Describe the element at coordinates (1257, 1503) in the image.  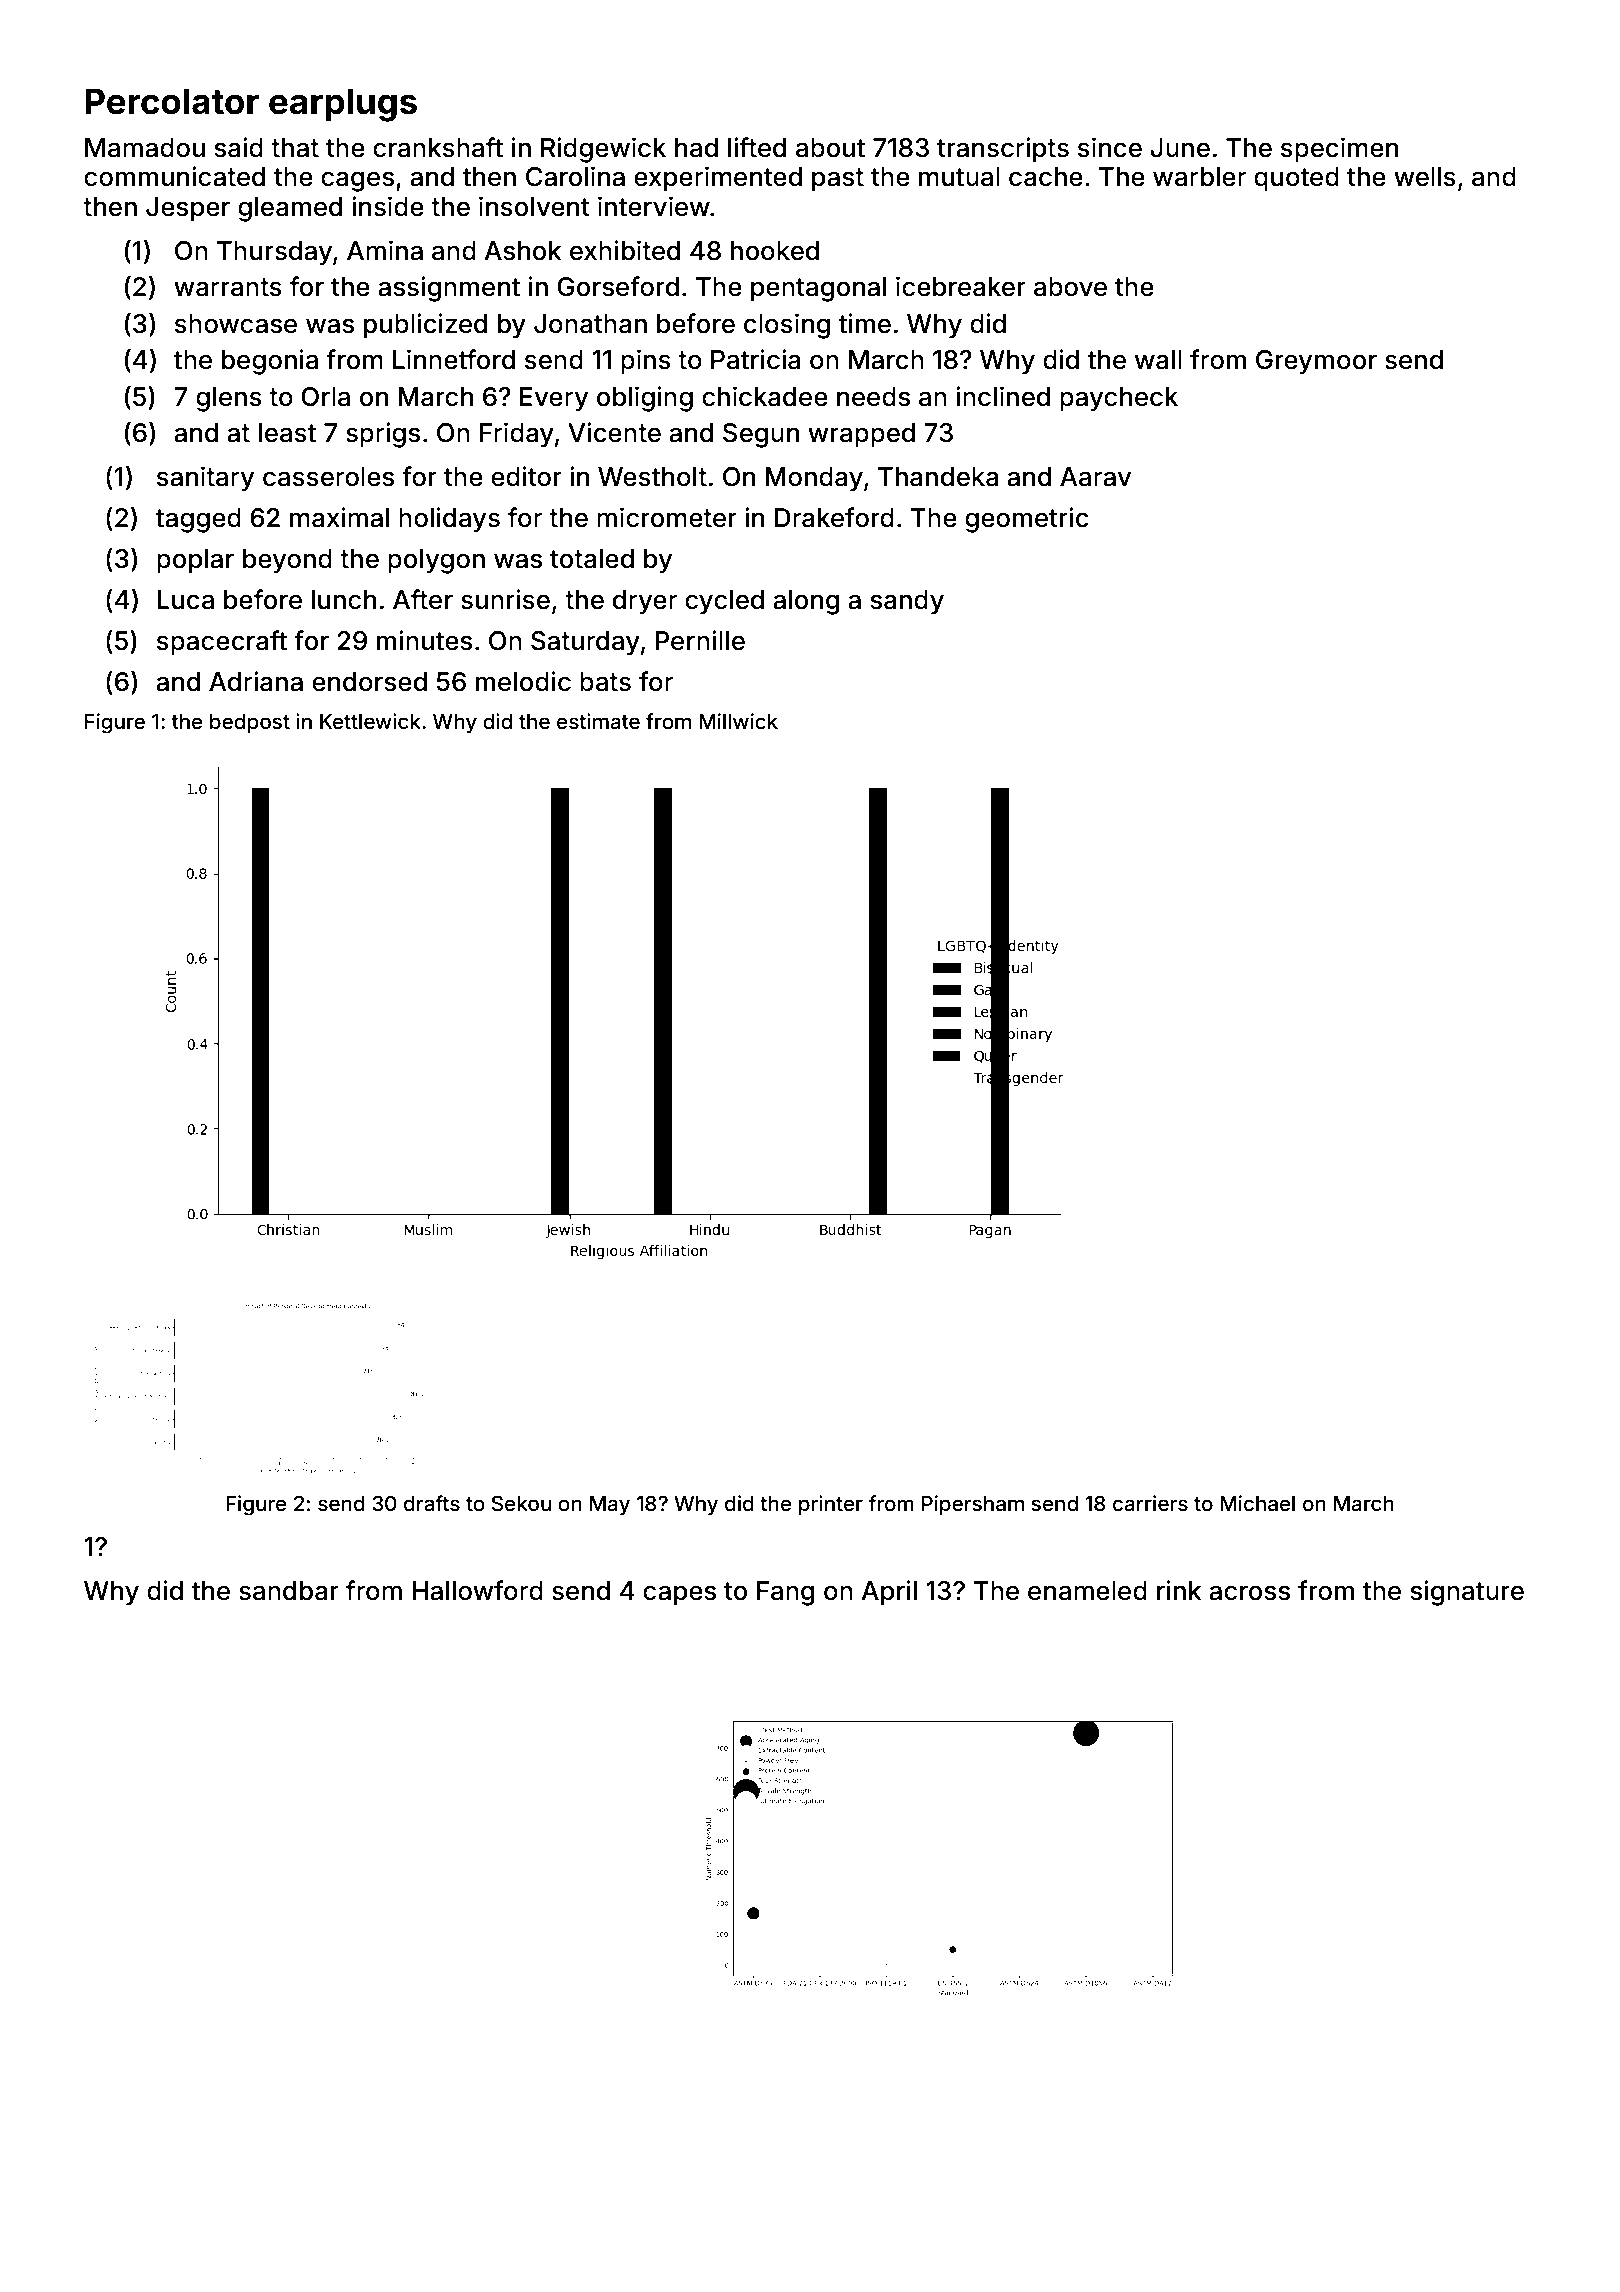
I see `Michael` at that location.
